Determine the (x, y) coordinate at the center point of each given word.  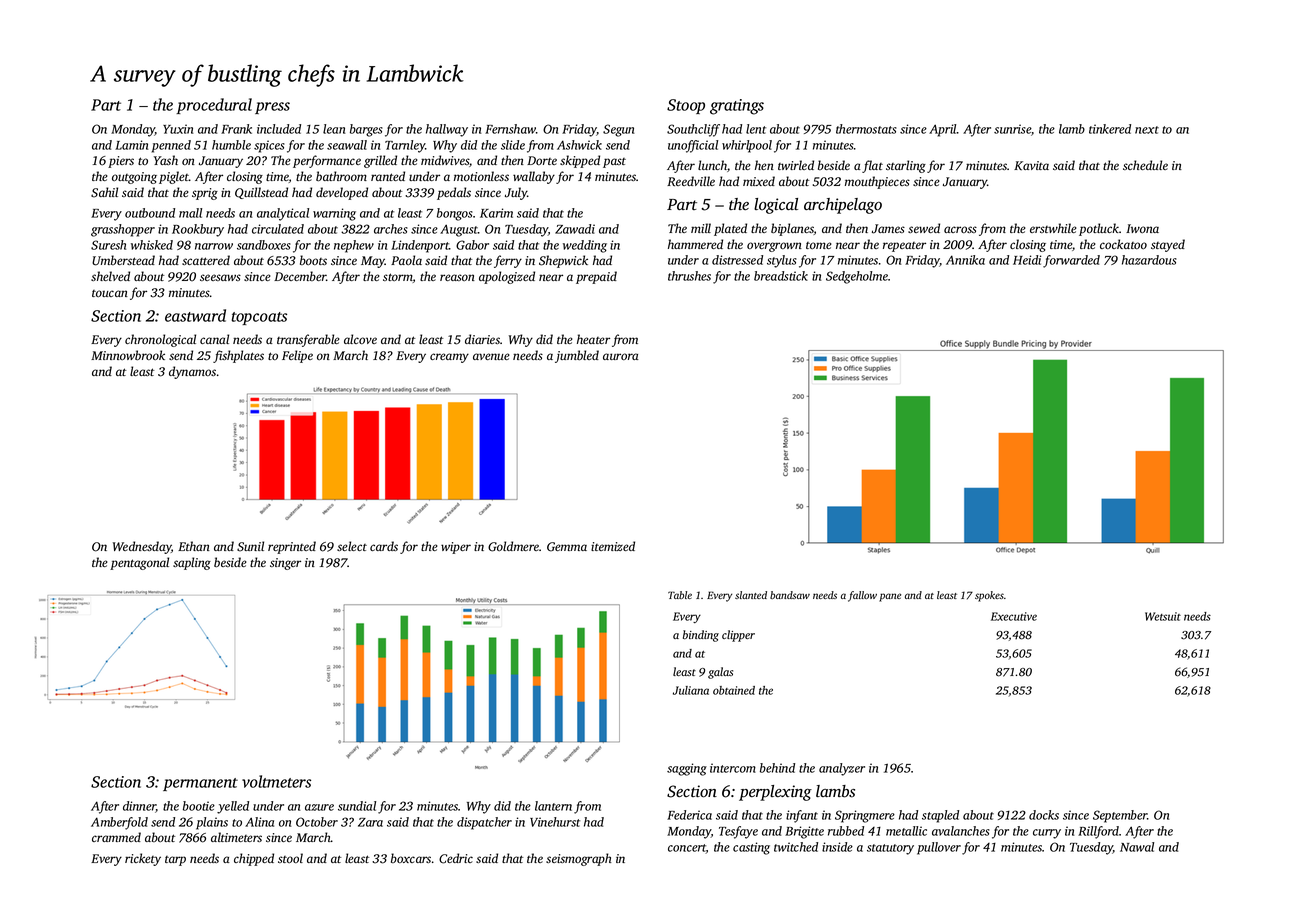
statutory (890, 849)
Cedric (456, 858)
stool (290, 858)
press (272, 108)
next (1147, 130)
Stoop (686, 106)
